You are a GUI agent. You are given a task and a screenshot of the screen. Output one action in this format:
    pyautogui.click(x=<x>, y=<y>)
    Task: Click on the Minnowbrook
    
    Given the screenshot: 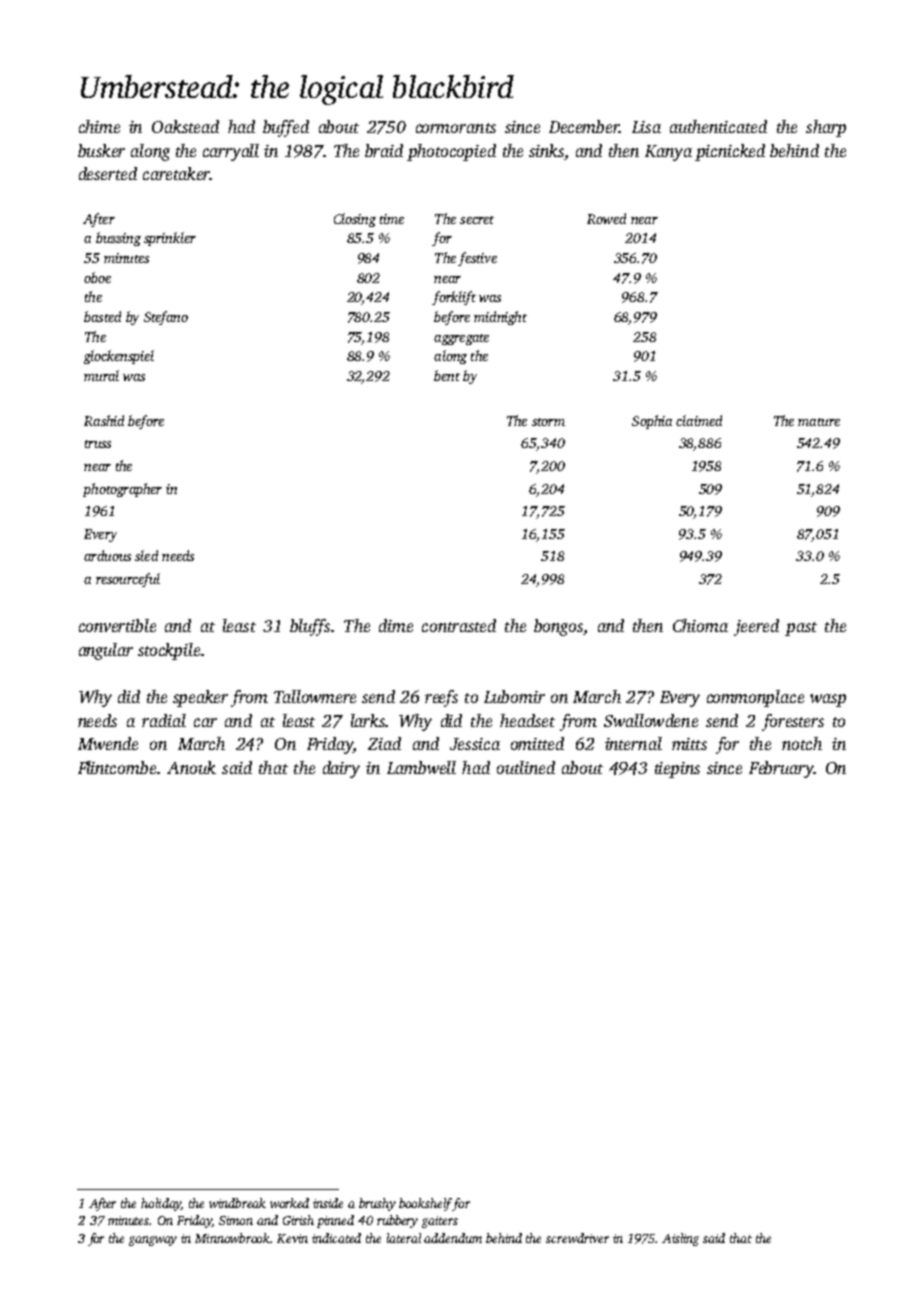 What is the action you would take?
    pyautogui.click(x=233, y=1238)
